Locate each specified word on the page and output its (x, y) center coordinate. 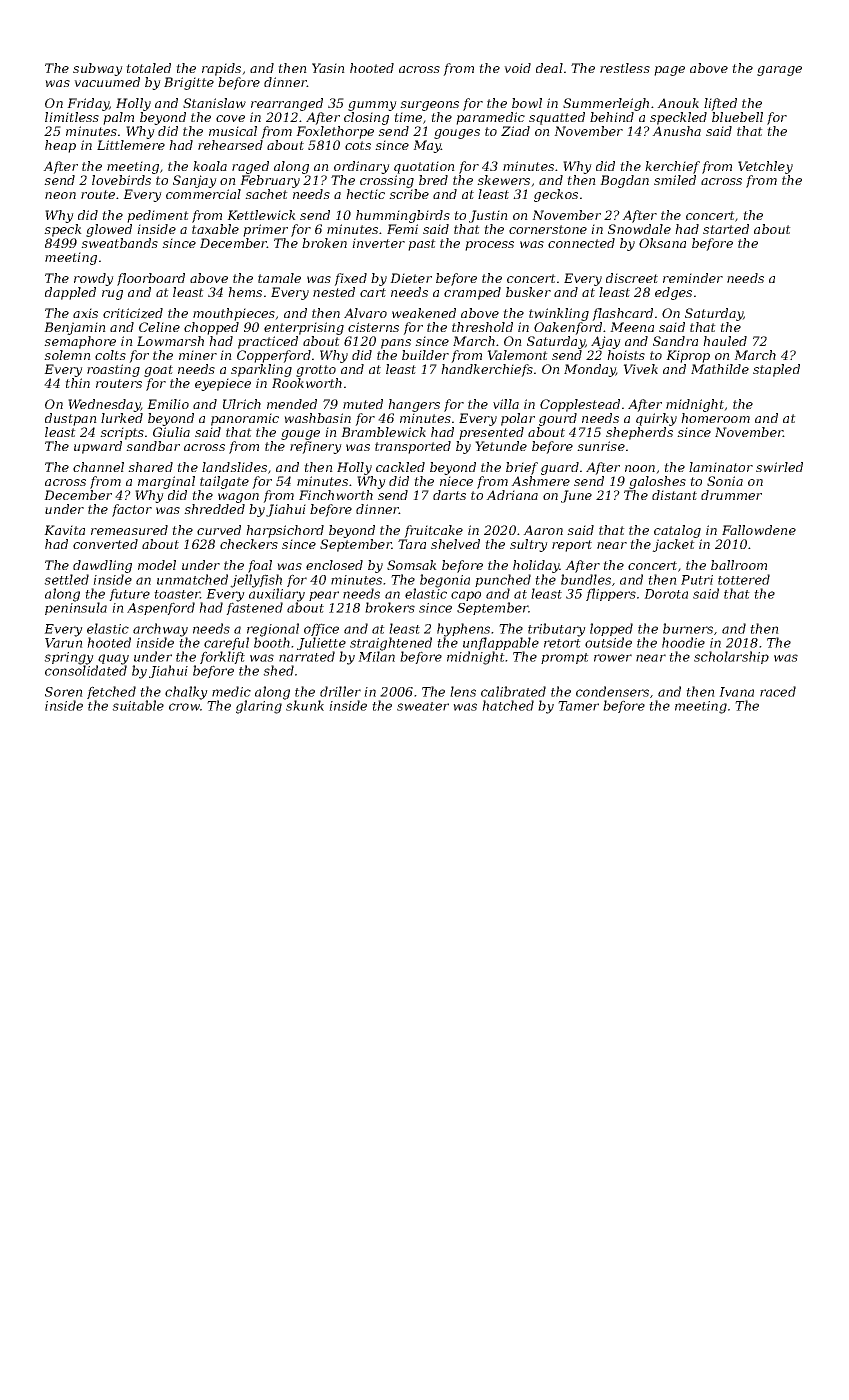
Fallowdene (759, 530)
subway (98, 69)
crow (184, 707)
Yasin (328, 68)
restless (625, 68)
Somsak (412, 565)
